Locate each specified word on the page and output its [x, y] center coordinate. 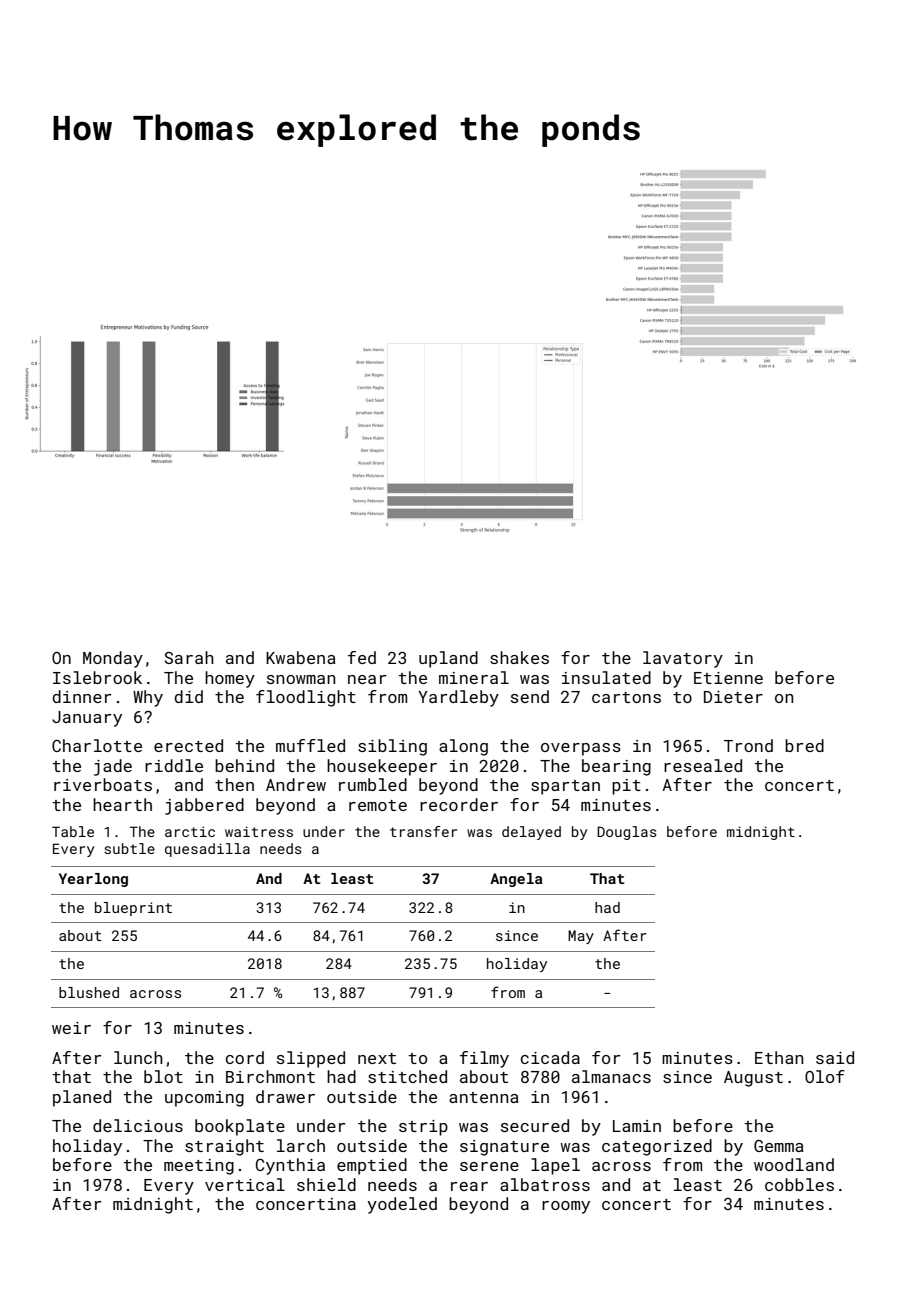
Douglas [627, 833]
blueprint [133, 909]
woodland [794, 1164]
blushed [89, 992]
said [835, 1057]
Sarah [189, 657]
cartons [626, 697]
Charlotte [97, 745]
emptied [372, 1166]
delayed [531, 833]
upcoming [204, 1099]
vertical [245, 1184]
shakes [519, 657]
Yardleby [458, 698]
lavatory [683, 659]
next [377, 1058]
